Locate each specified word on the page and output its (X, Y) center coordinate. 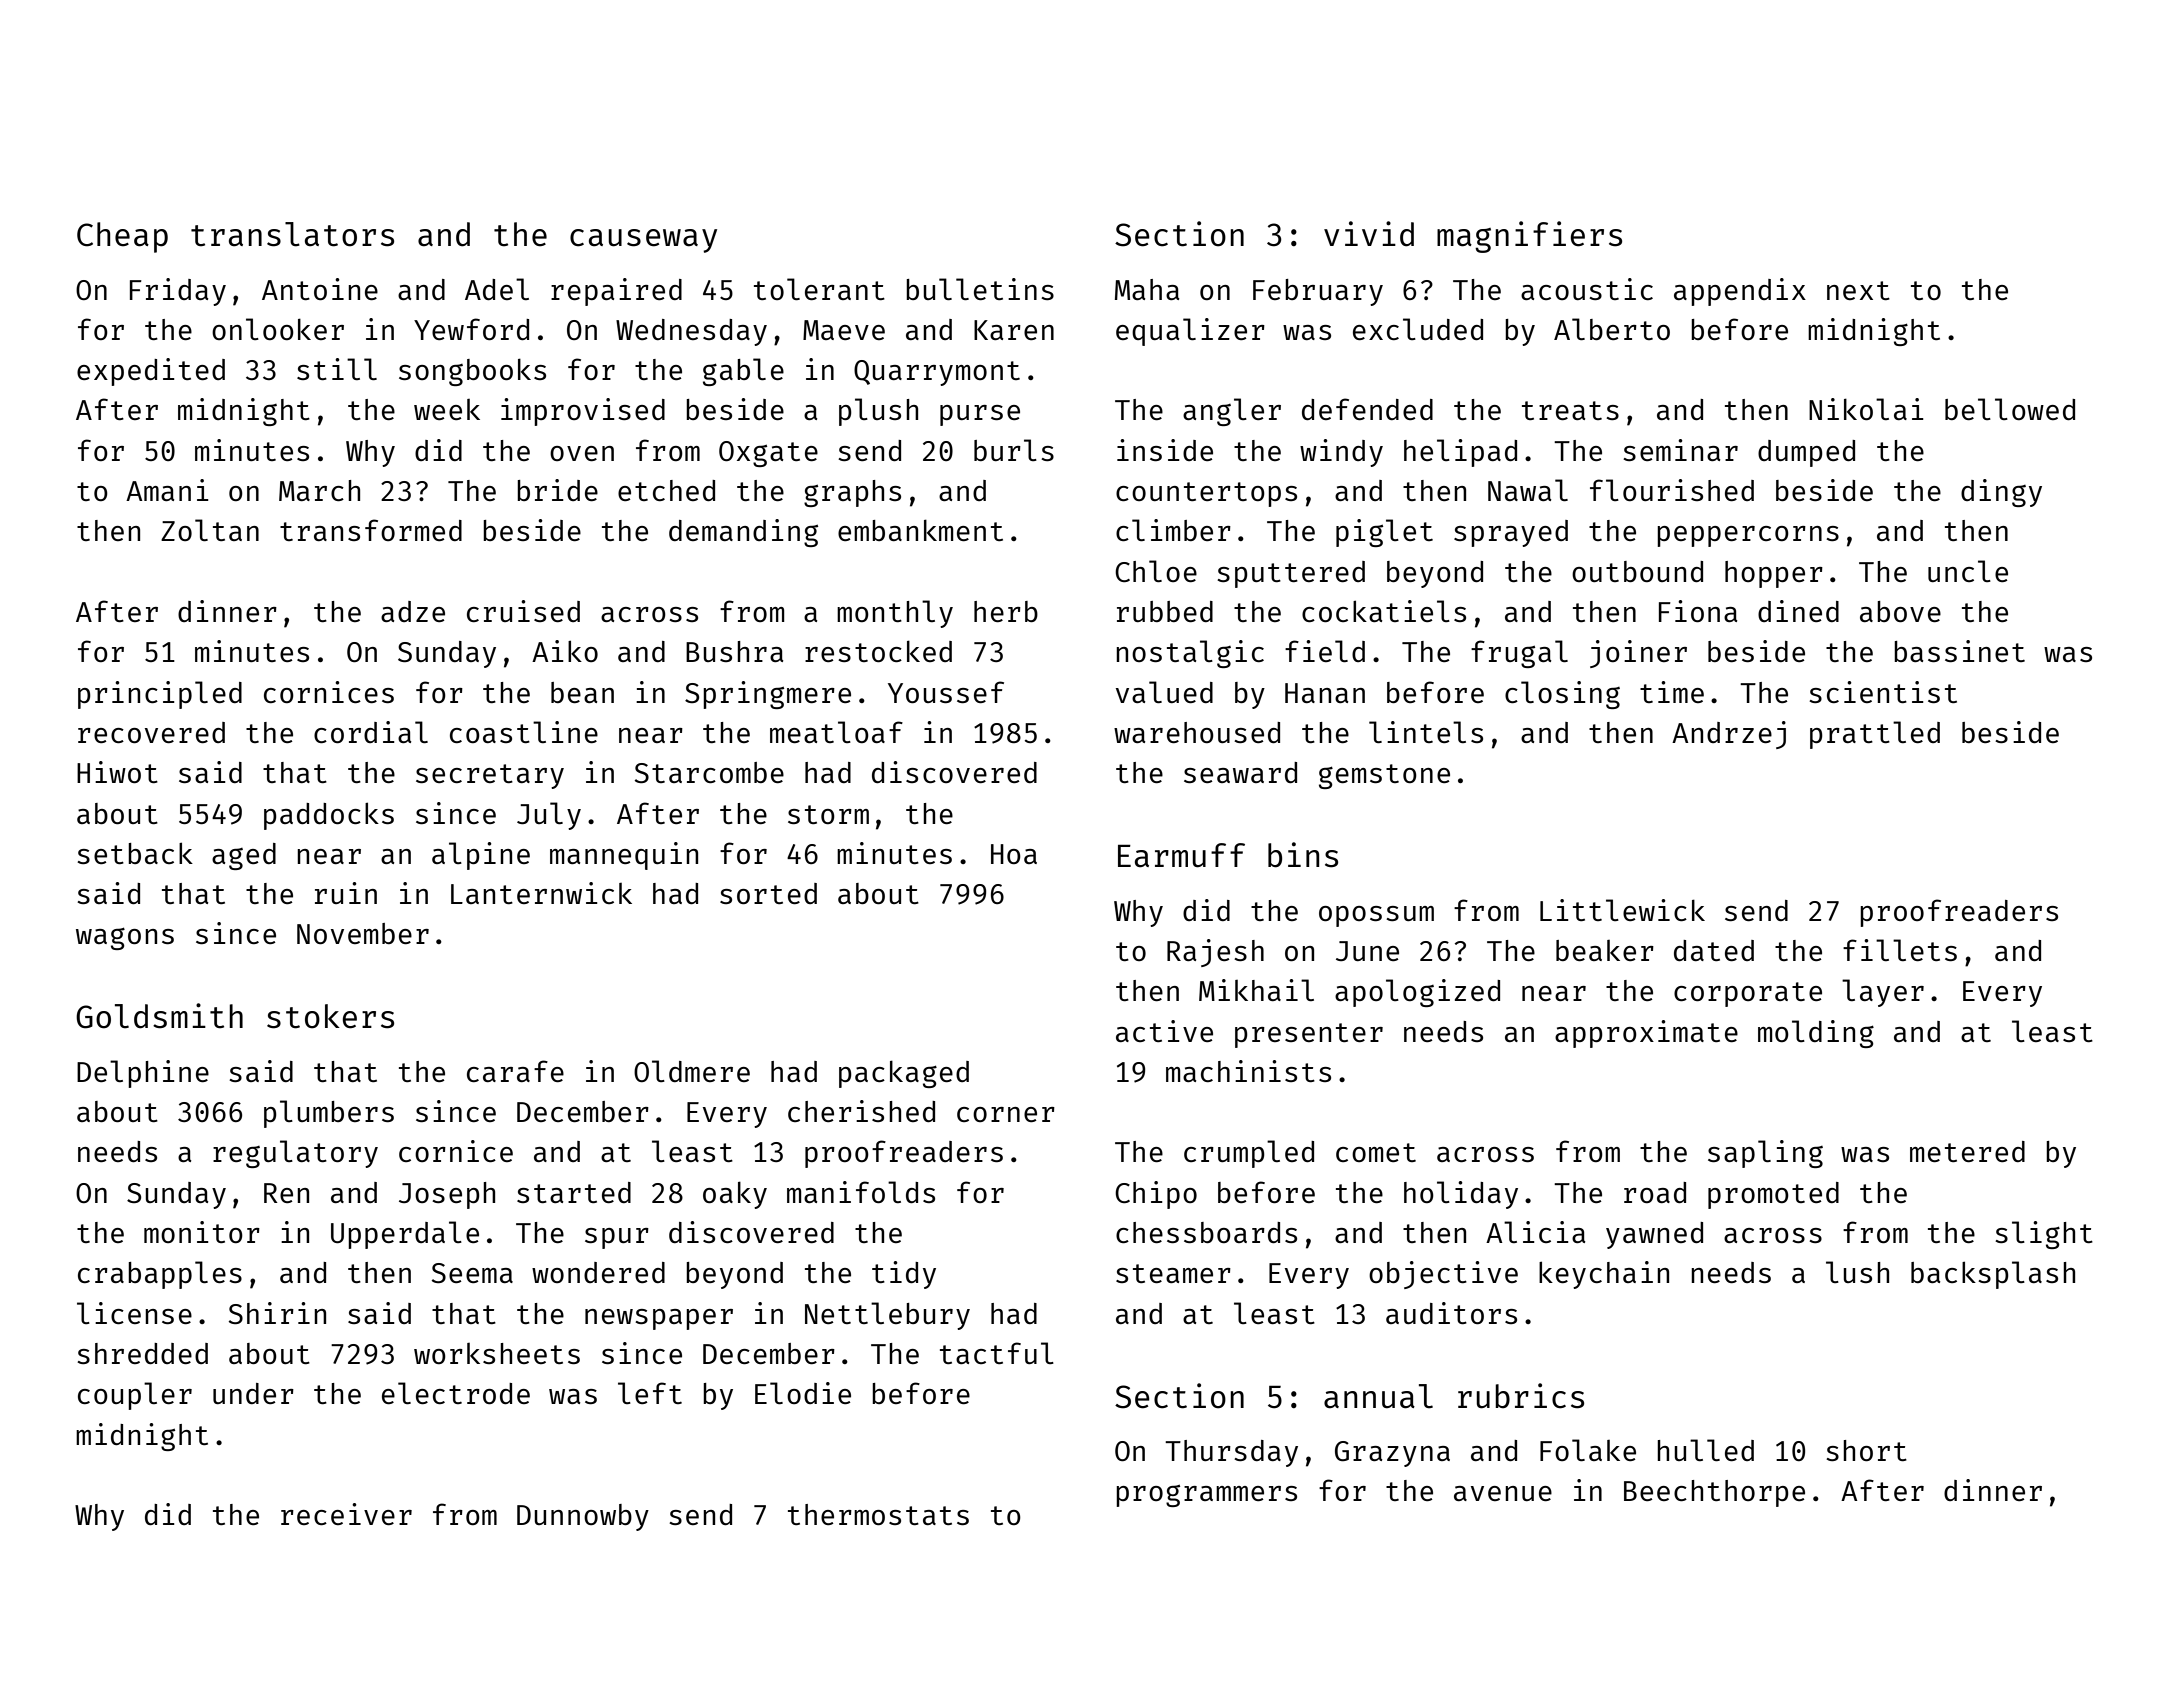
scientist (1883, 692)
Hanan (1325, 693)
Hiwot (117, 772)
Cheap (122, 237)
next (1858, 290)
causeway (643, 241)
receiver (346, 1514)
